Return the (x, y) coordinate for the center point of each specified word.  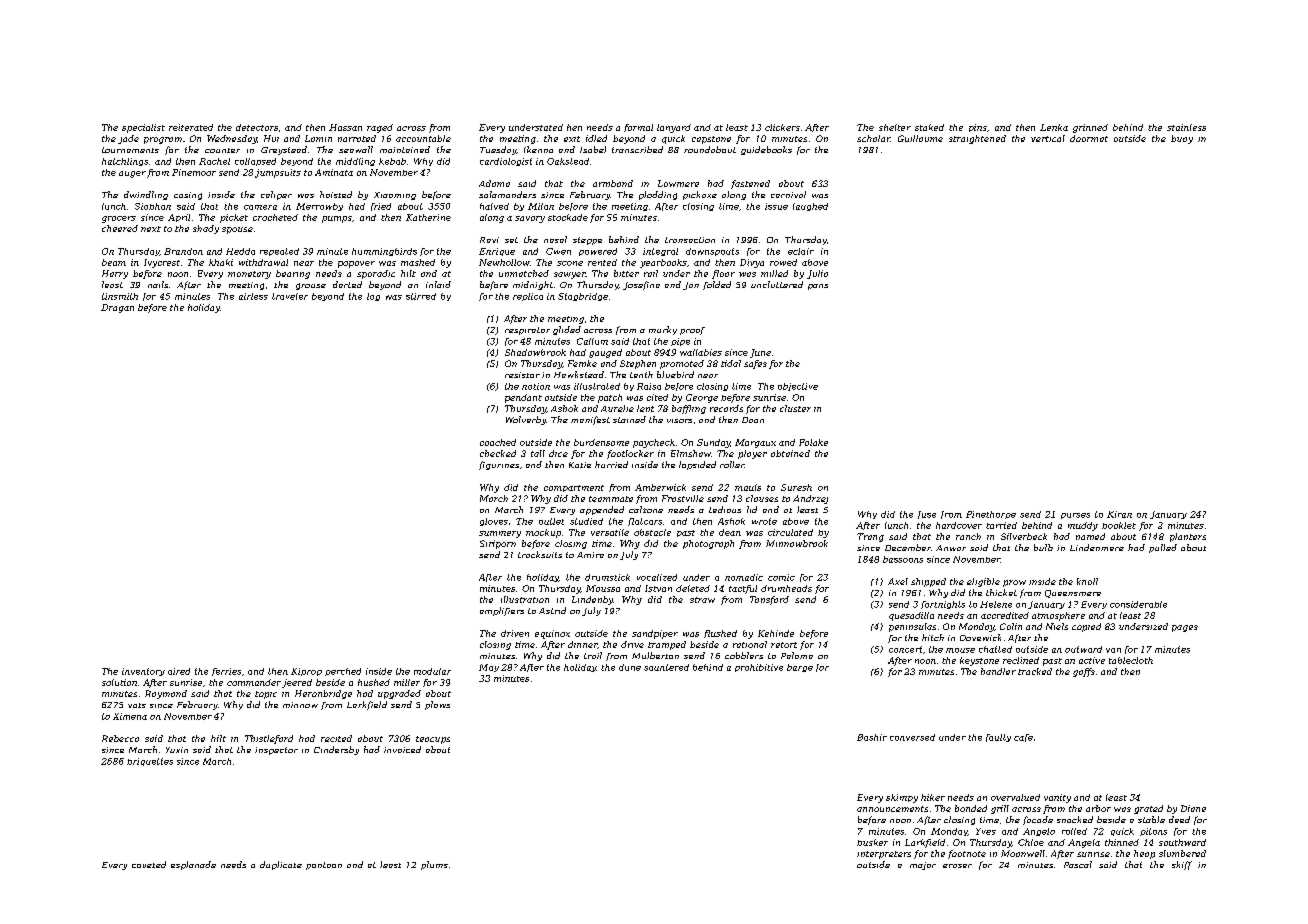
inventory (143, 672)
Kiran (1119, 514)
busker (872, 842)
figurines (499, 465)
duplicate (281, 865)
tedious (725, 509)
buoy (1182, 139)
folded (717, 285)
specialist (143, 128)
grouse (311, 286)
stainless (1186, 127)
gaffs (1084, 672)
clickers (782, 127)
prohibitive (759, 668)
